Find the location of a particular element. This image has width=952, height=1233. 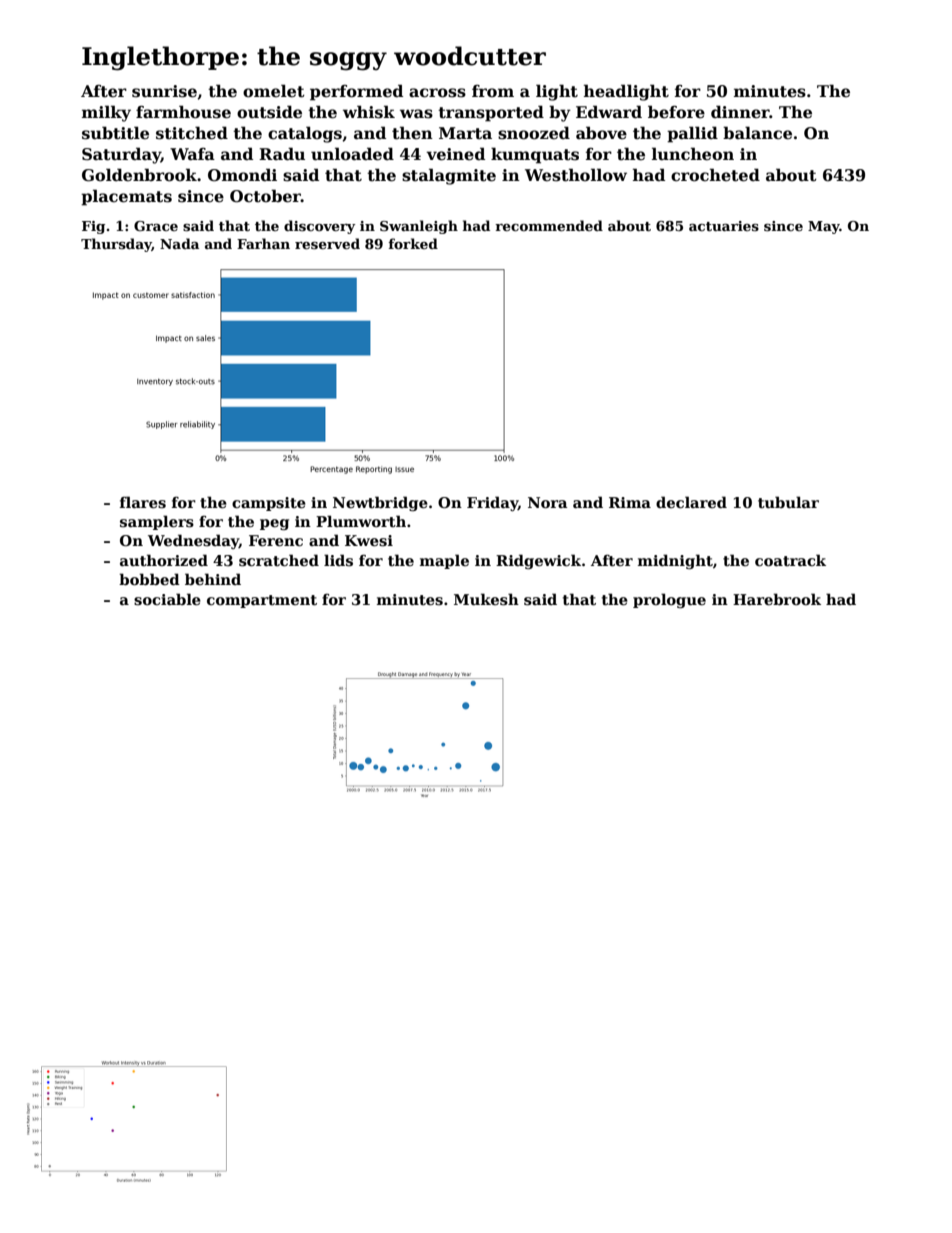

maple is located at coordinates (444, 561).
